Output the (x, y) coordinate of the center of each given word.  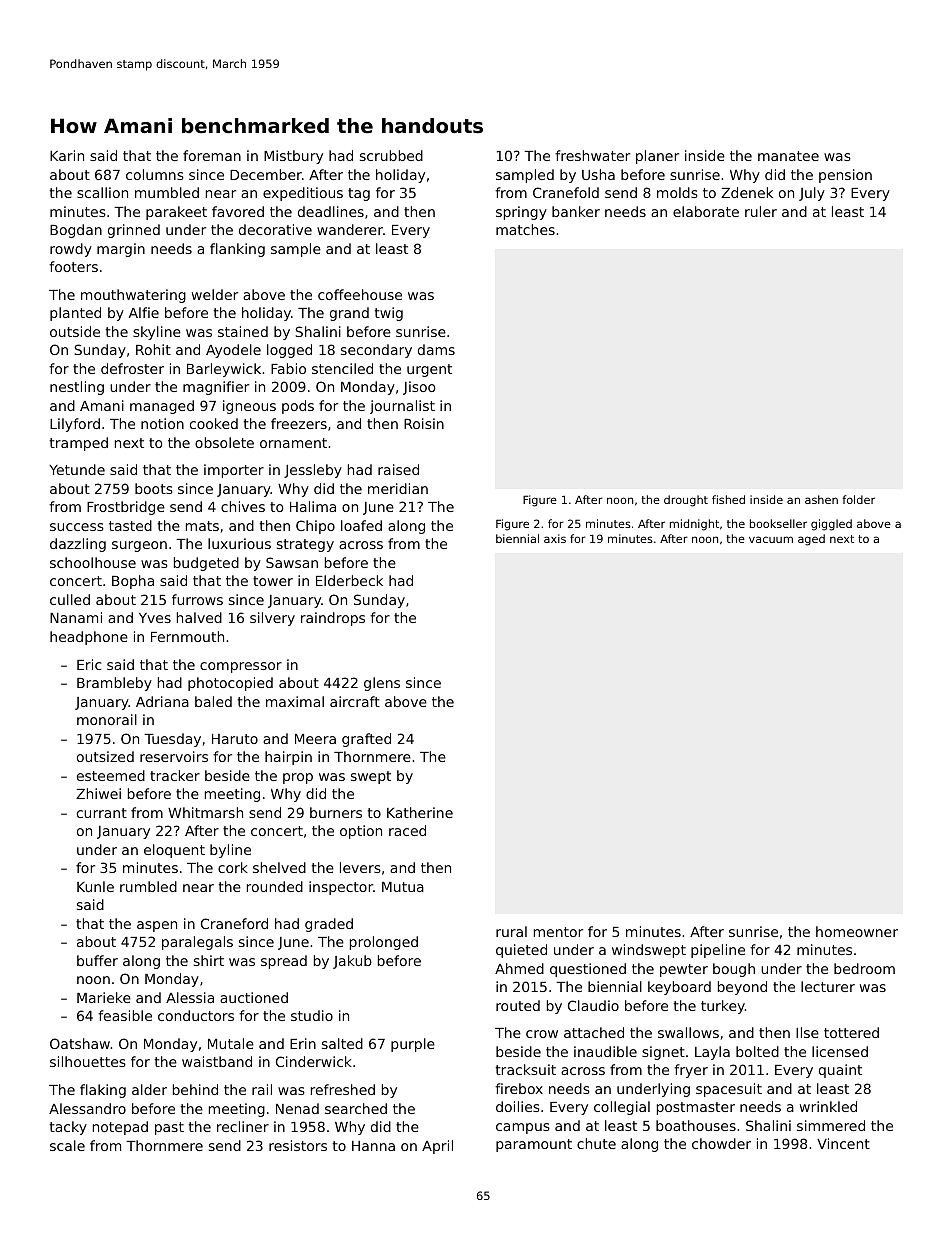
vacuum (771, 539)
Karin (67, 155)
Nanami (76, 617)
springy (521, 213)
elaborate (706, 211)
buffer (97, 960)
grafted (366, 740)
